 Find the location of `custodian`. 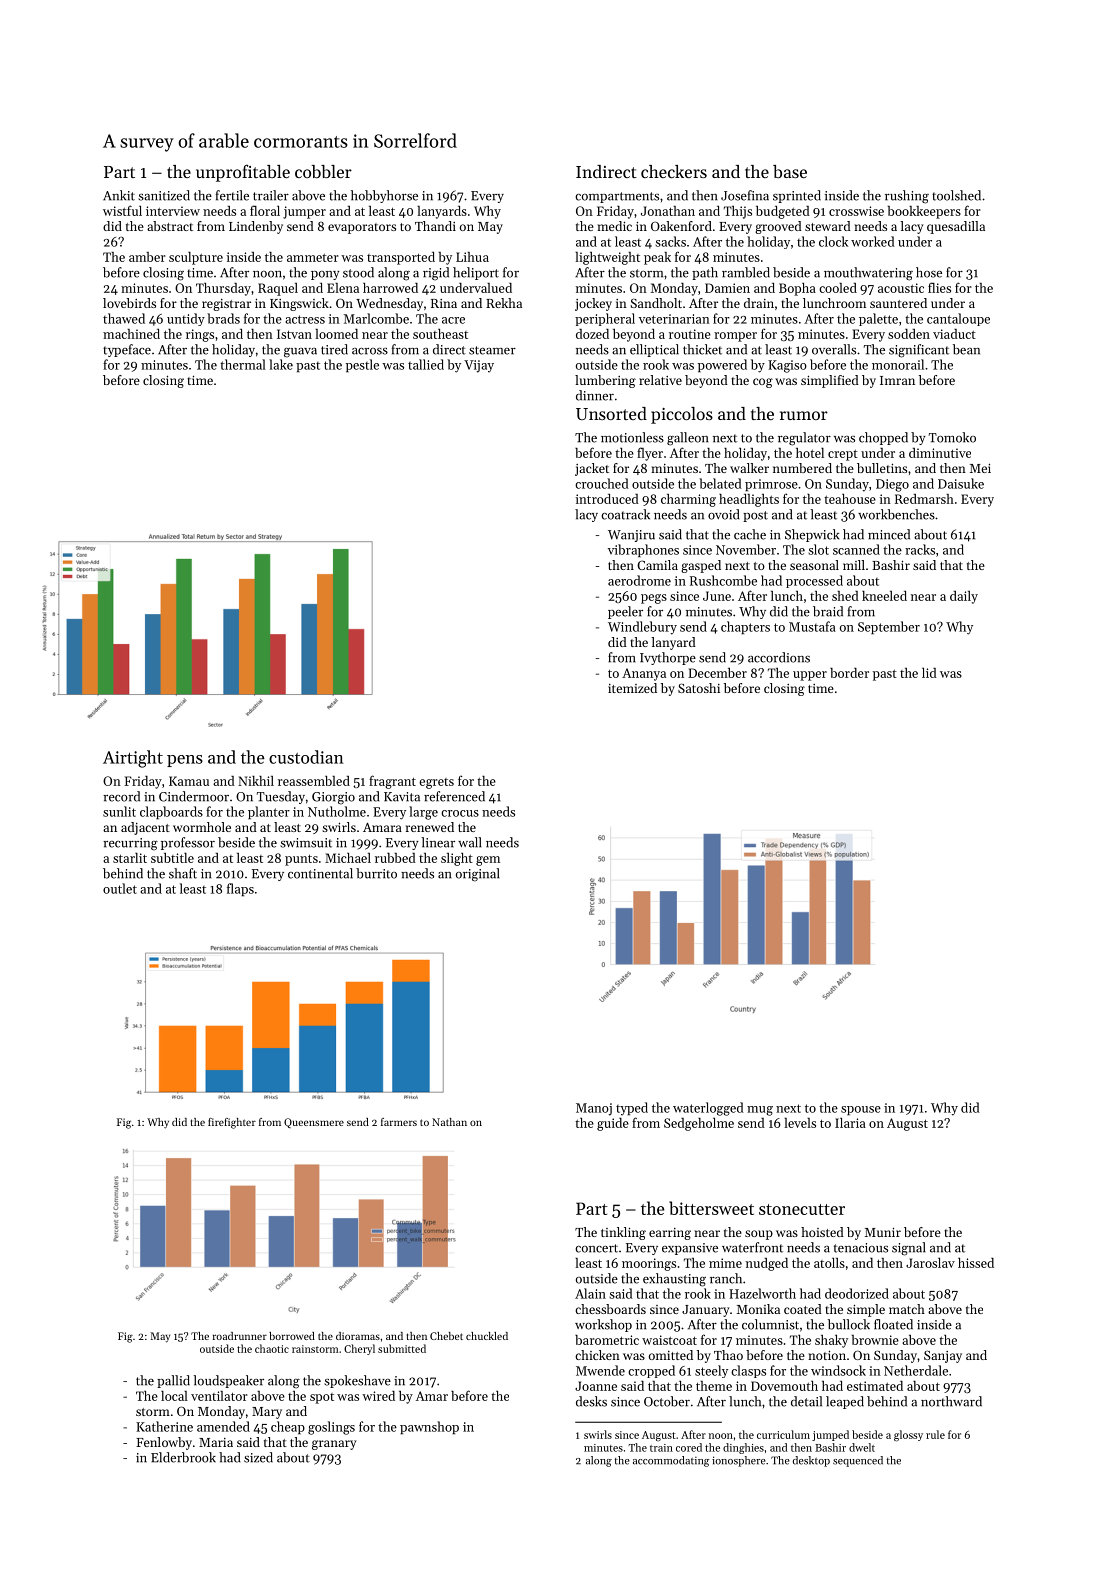

custodian is located at coordinates (306, 757).
